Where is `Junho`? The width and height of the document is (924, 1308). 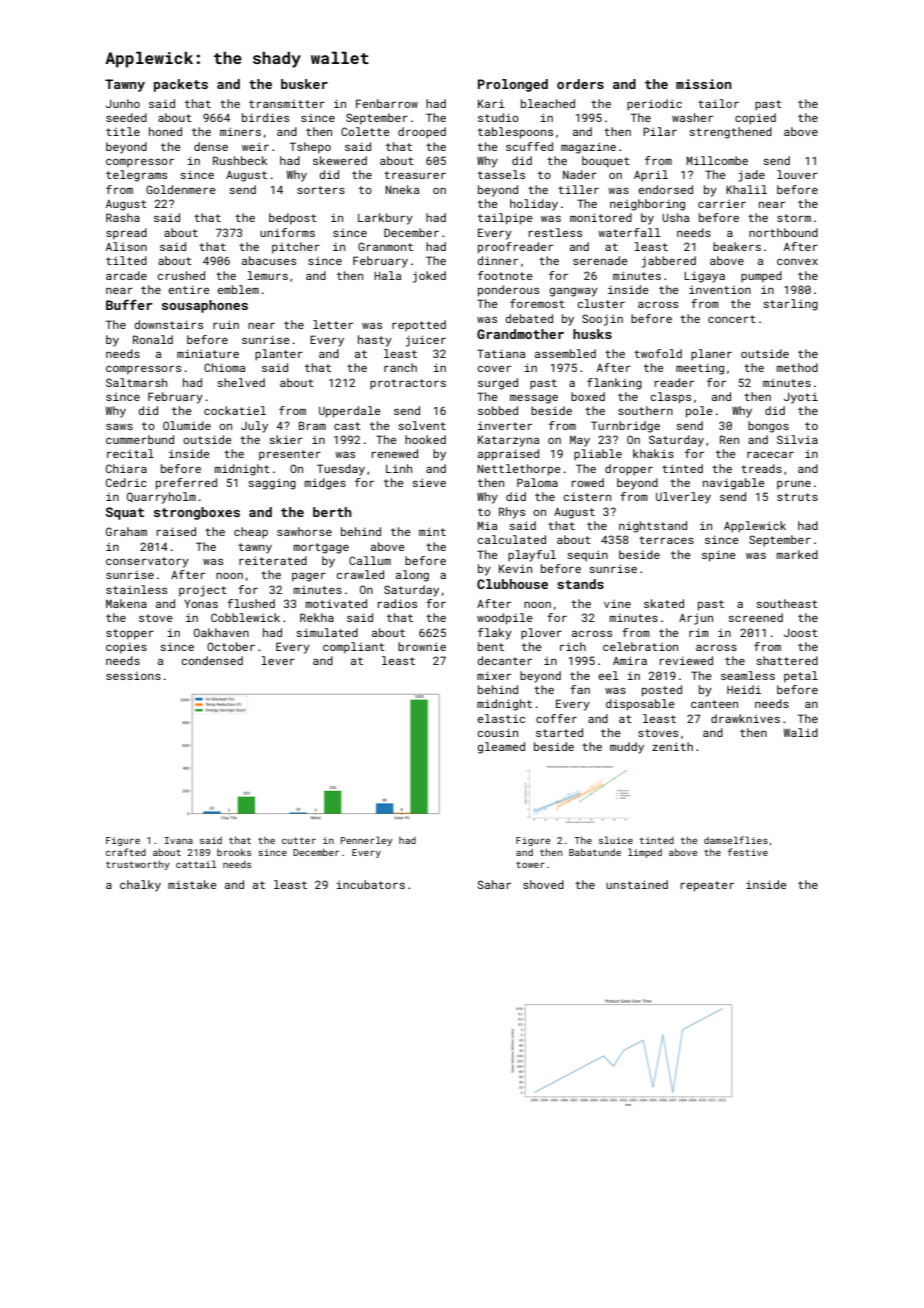
Junho is located at coordinates (123, 103).
